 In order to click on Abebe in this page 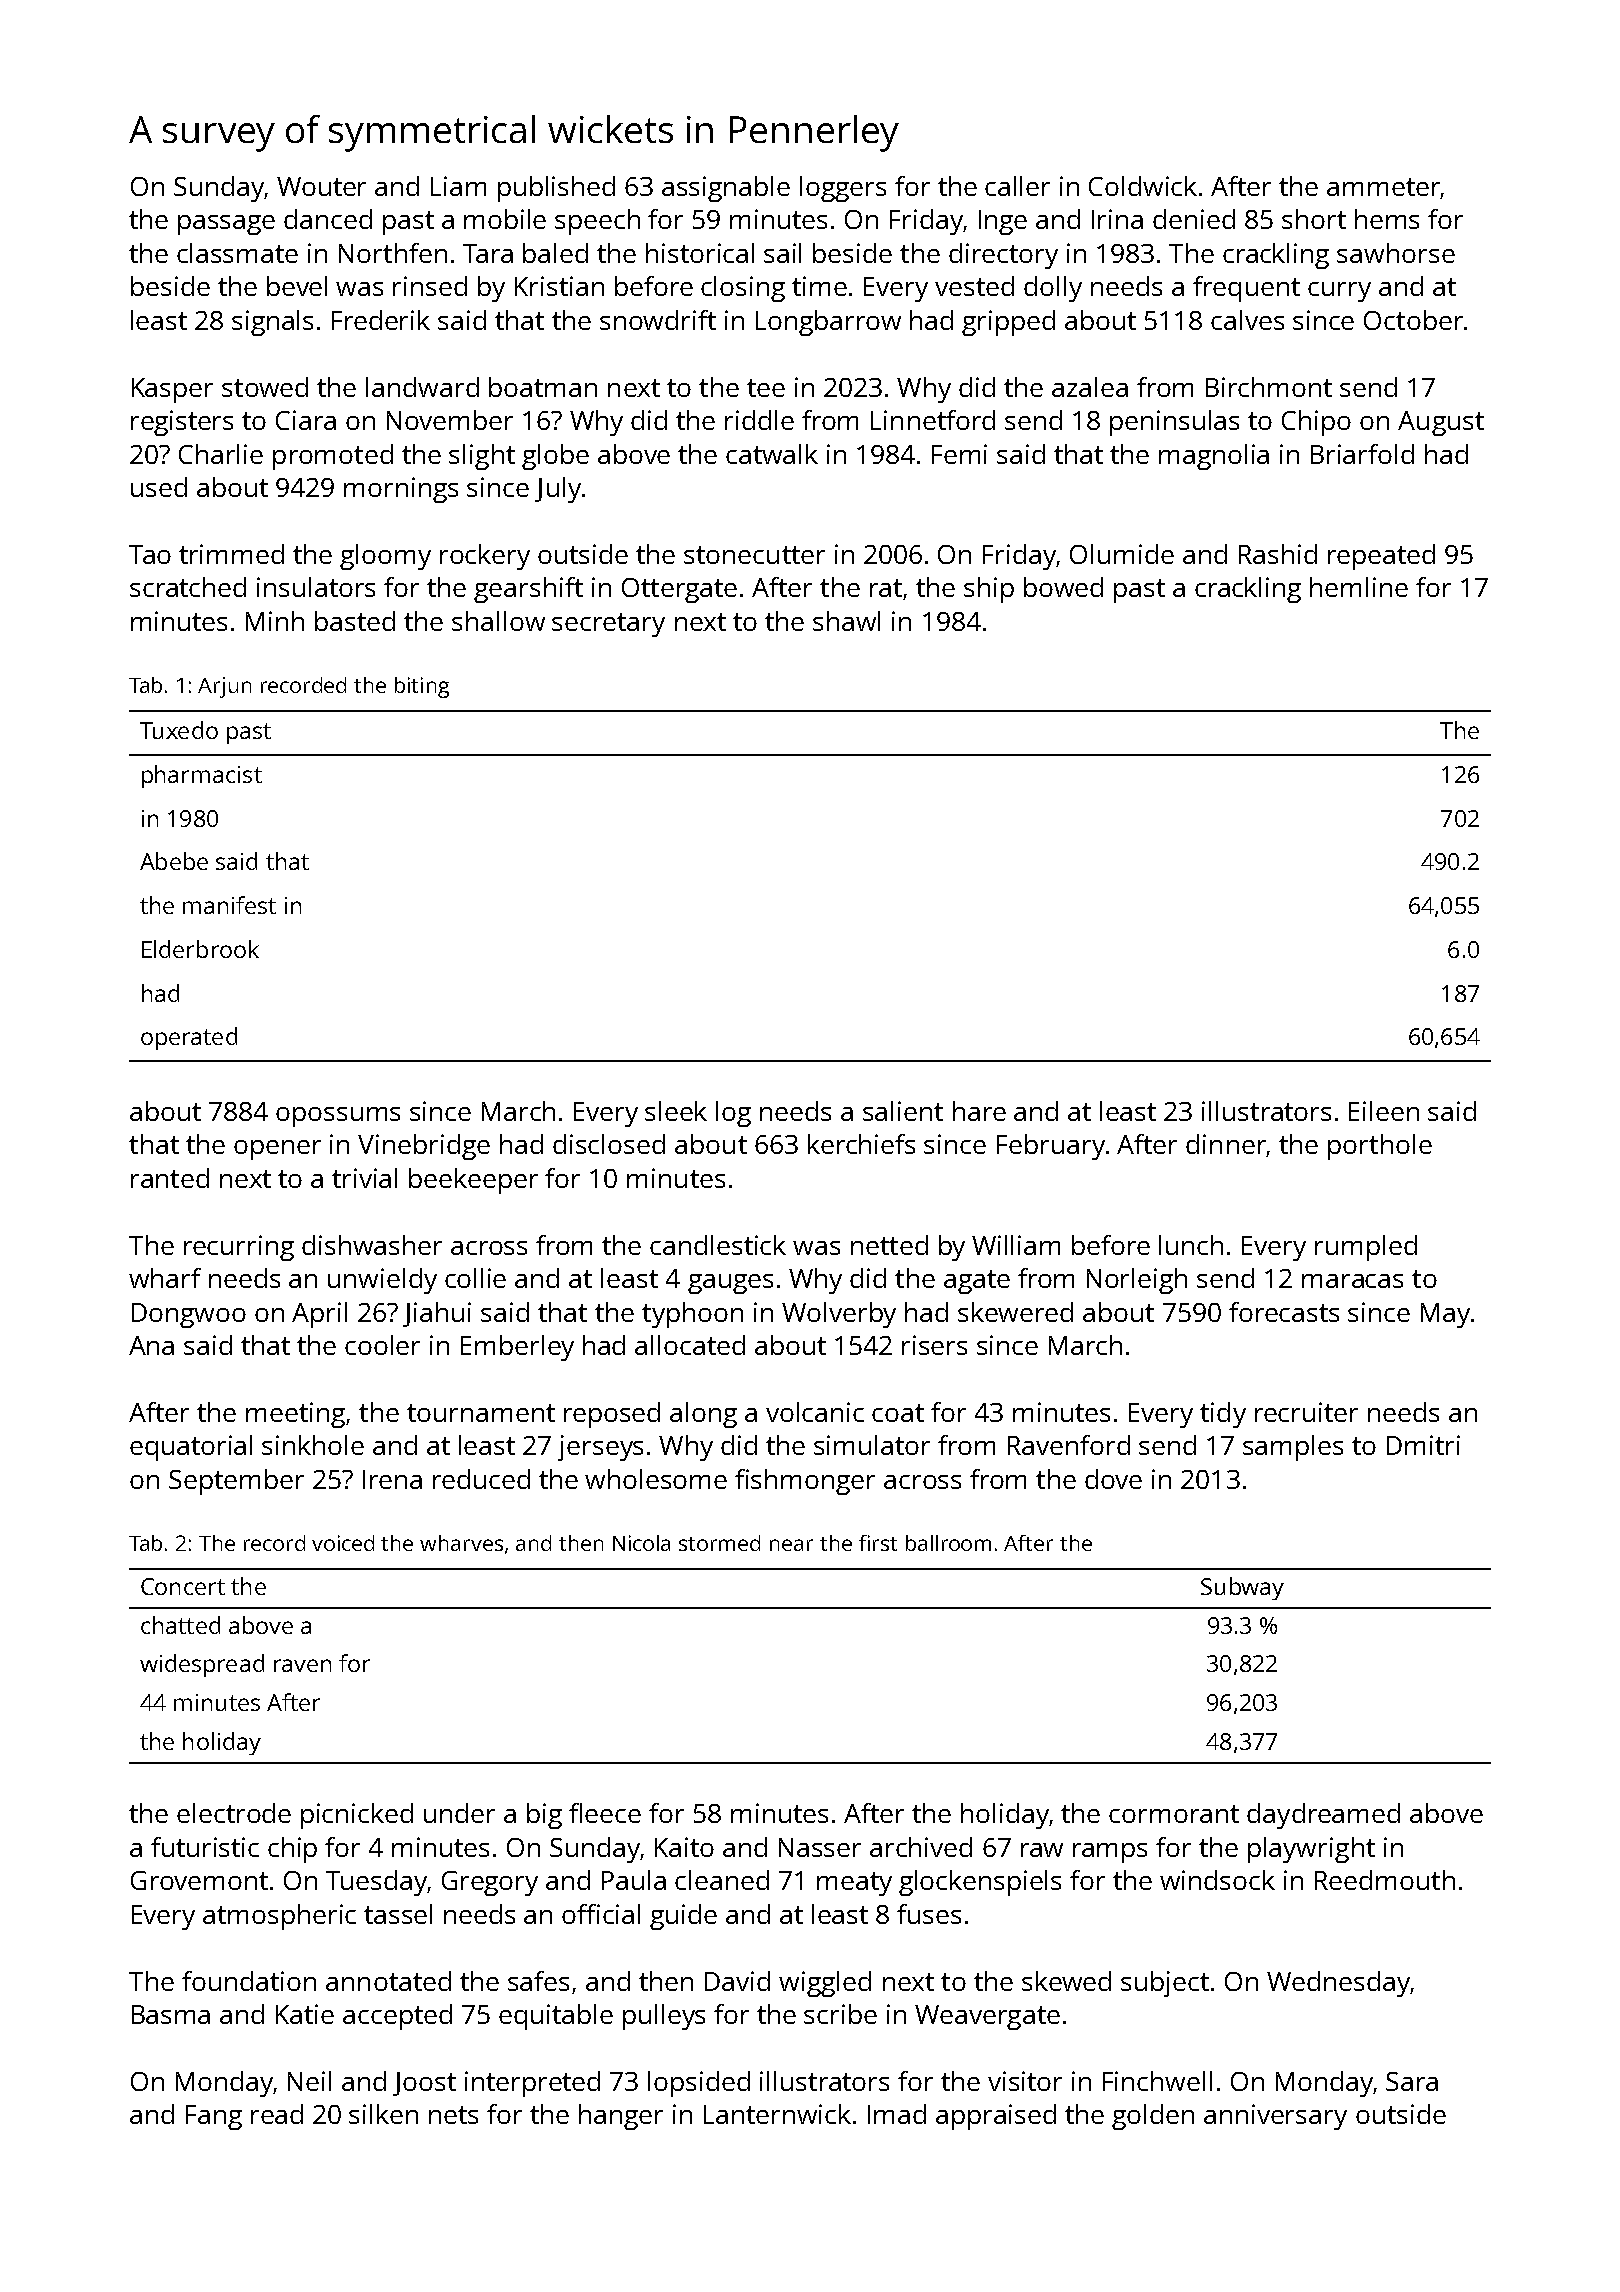, I will do `click(174, 861)`.
